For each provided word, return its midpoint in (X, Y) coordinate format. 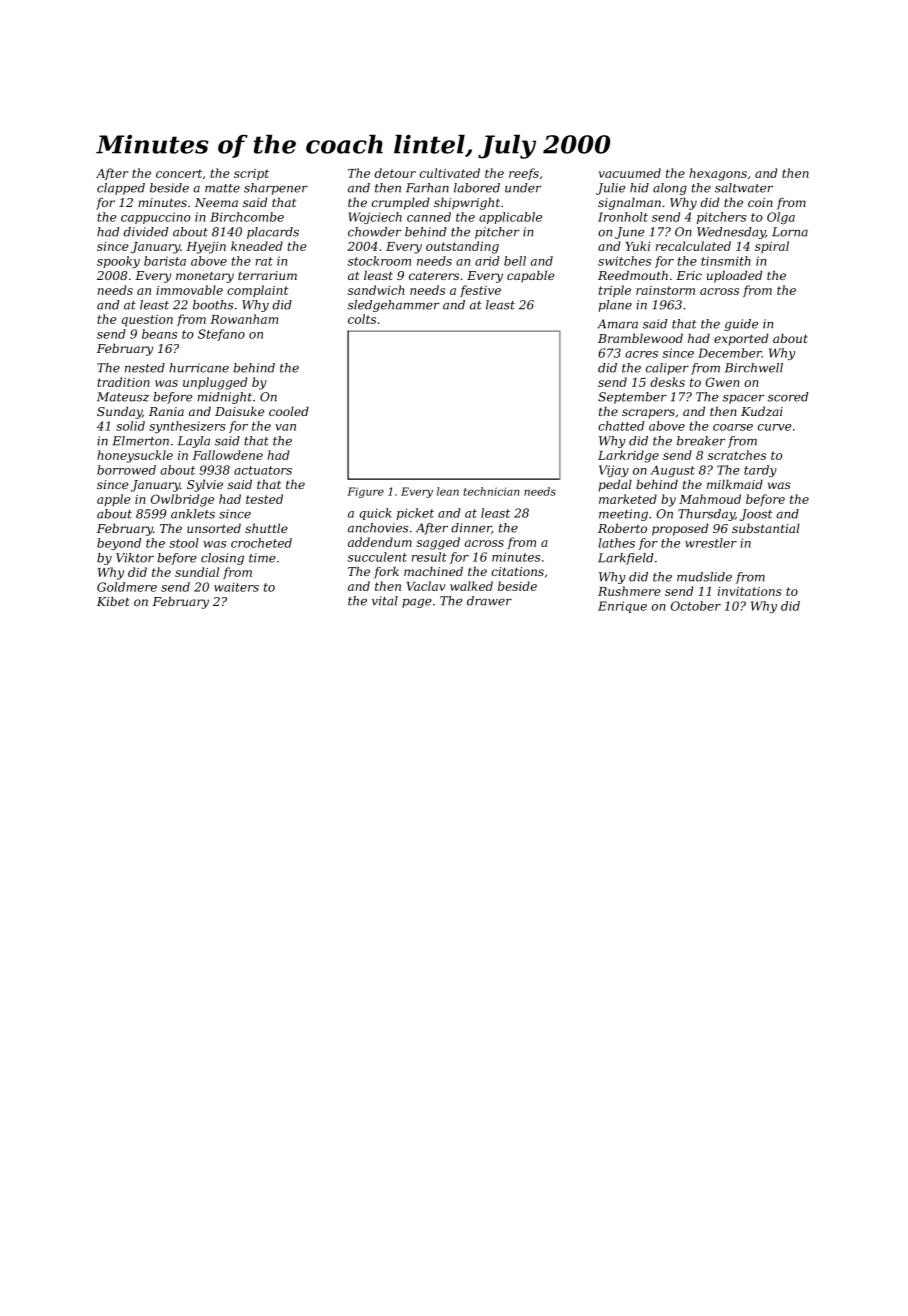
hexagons (718, 174)
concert (179, 173)
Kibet (113, 601)
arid (487, 261)
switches (624, 261)
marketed (628, 499)
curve (774, 427)
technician (491, 491)
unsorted (214, 528)
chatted (621, 426)
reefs (524, 174)
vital (385, 601)
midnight (224, 398)
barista (165, 261)
